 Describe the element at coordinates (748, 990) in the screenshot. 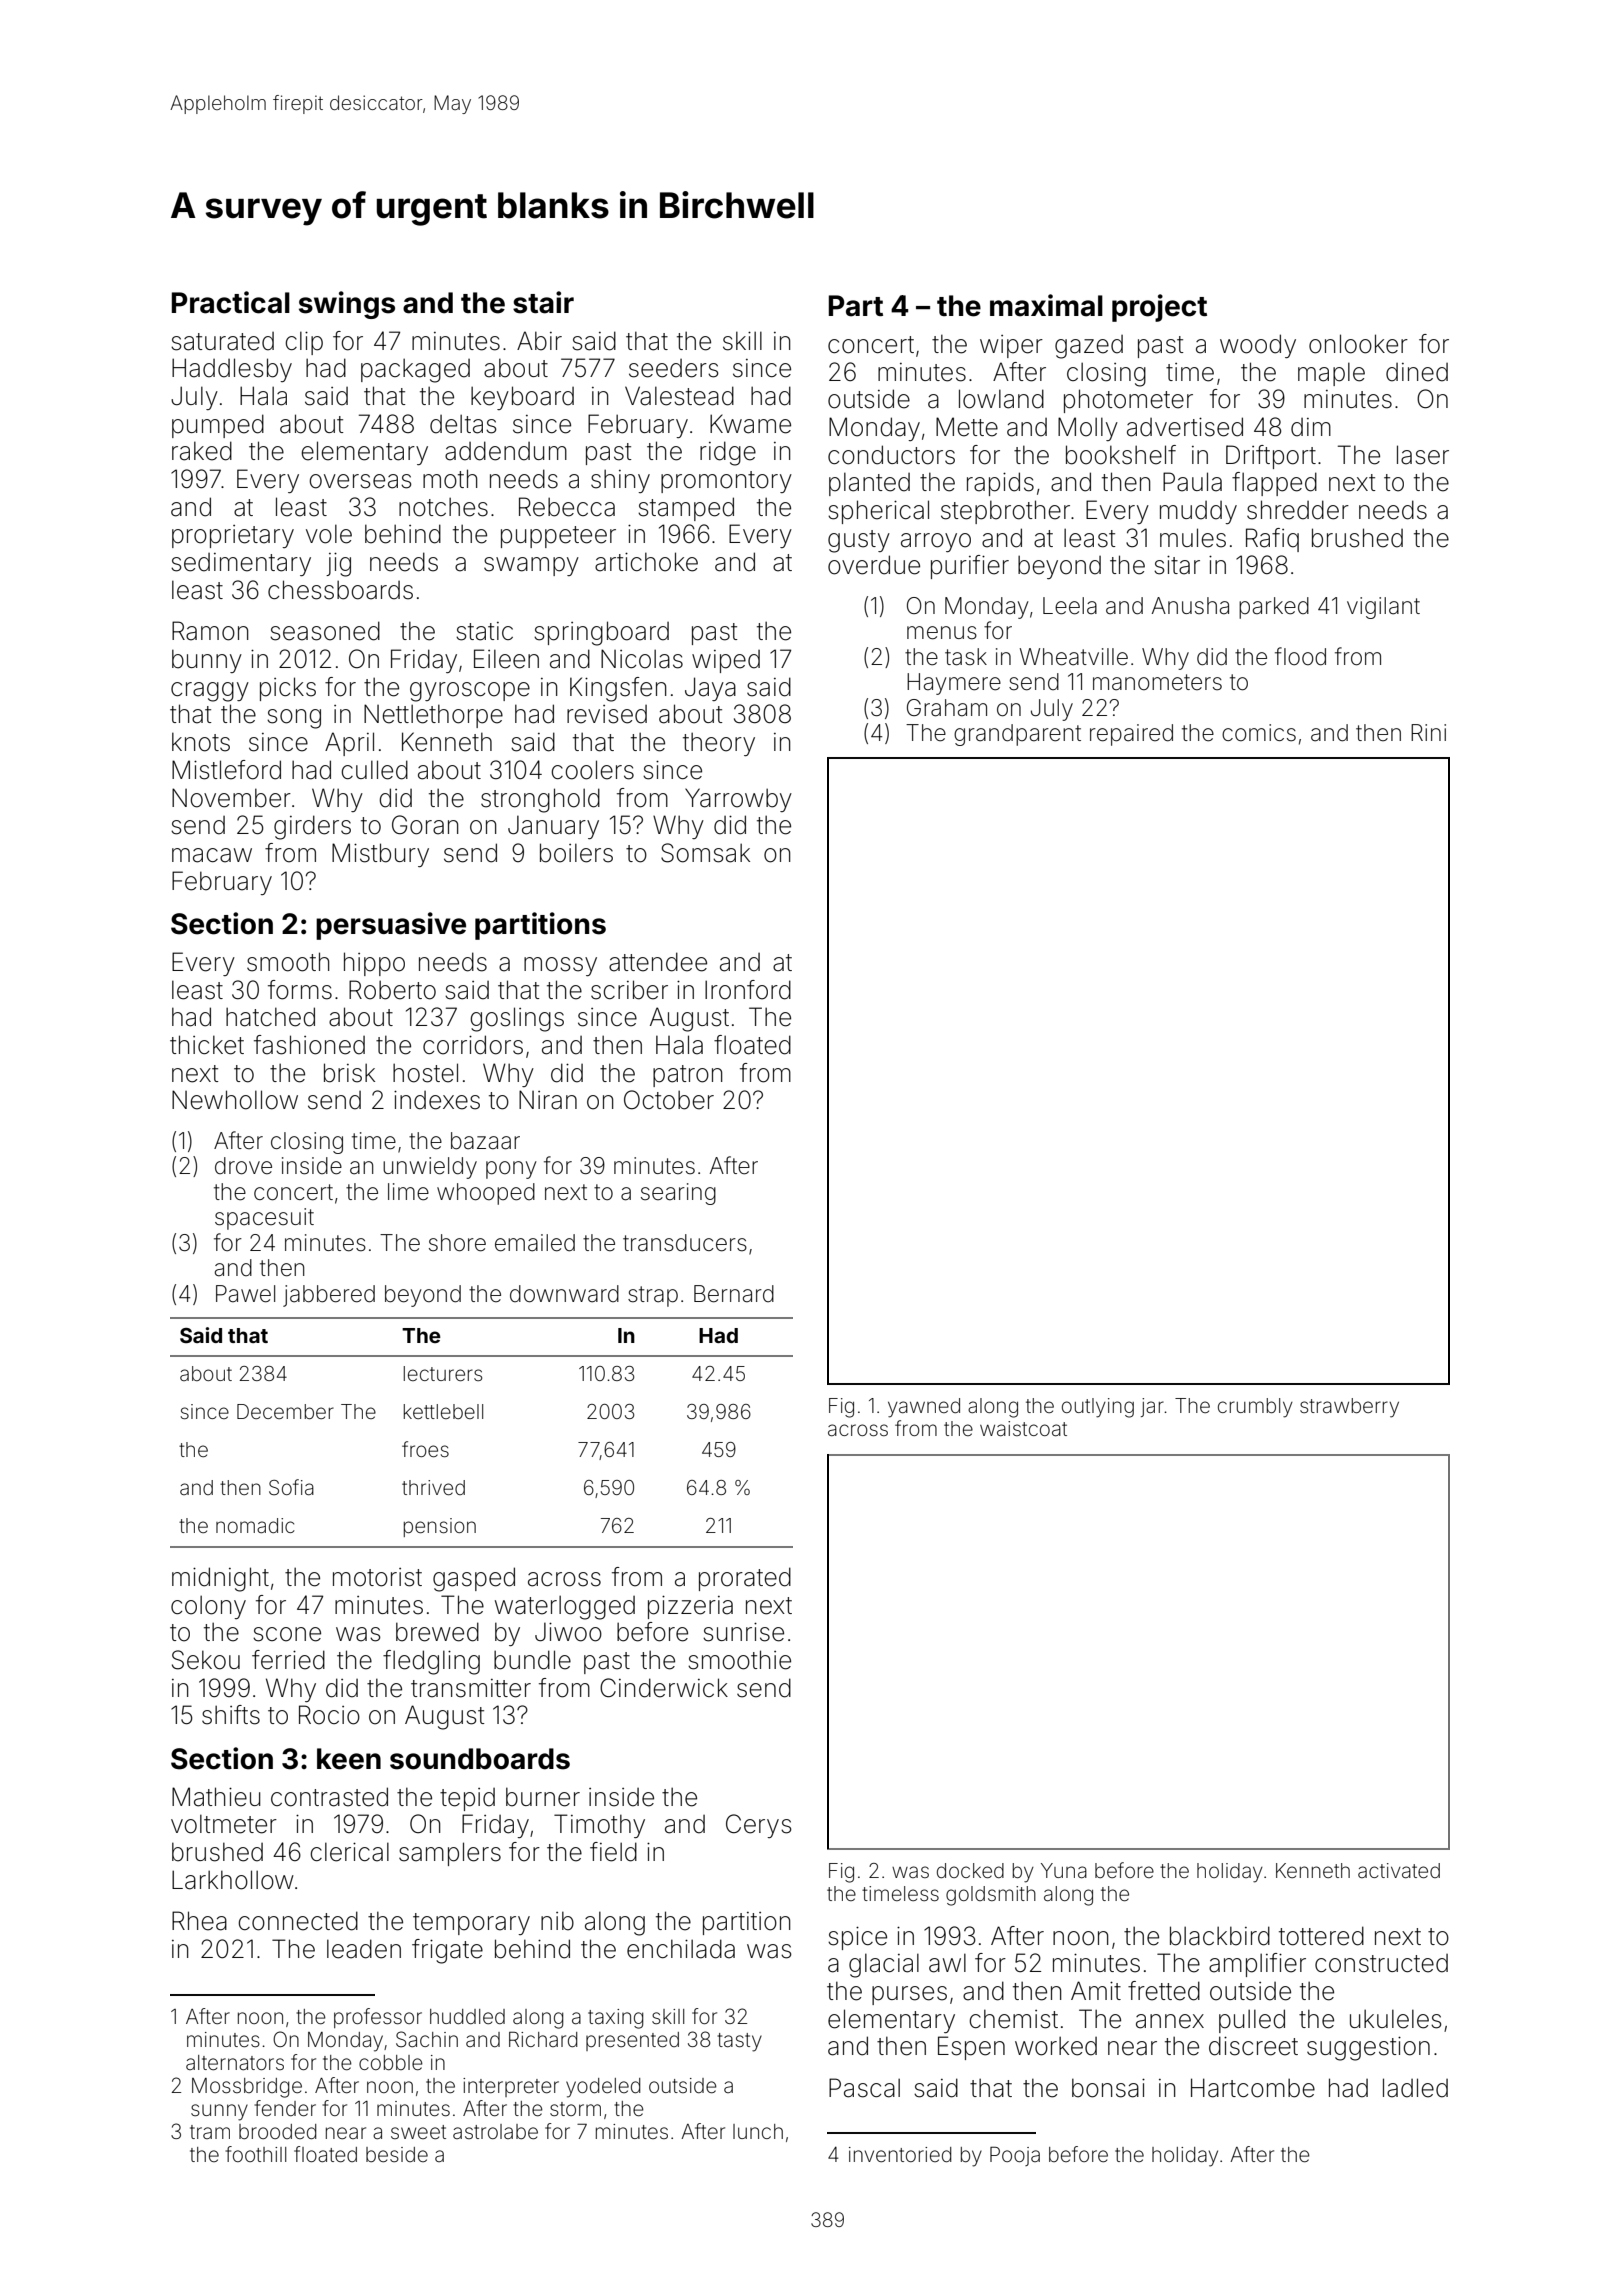

I see `Ironford` at that location.
